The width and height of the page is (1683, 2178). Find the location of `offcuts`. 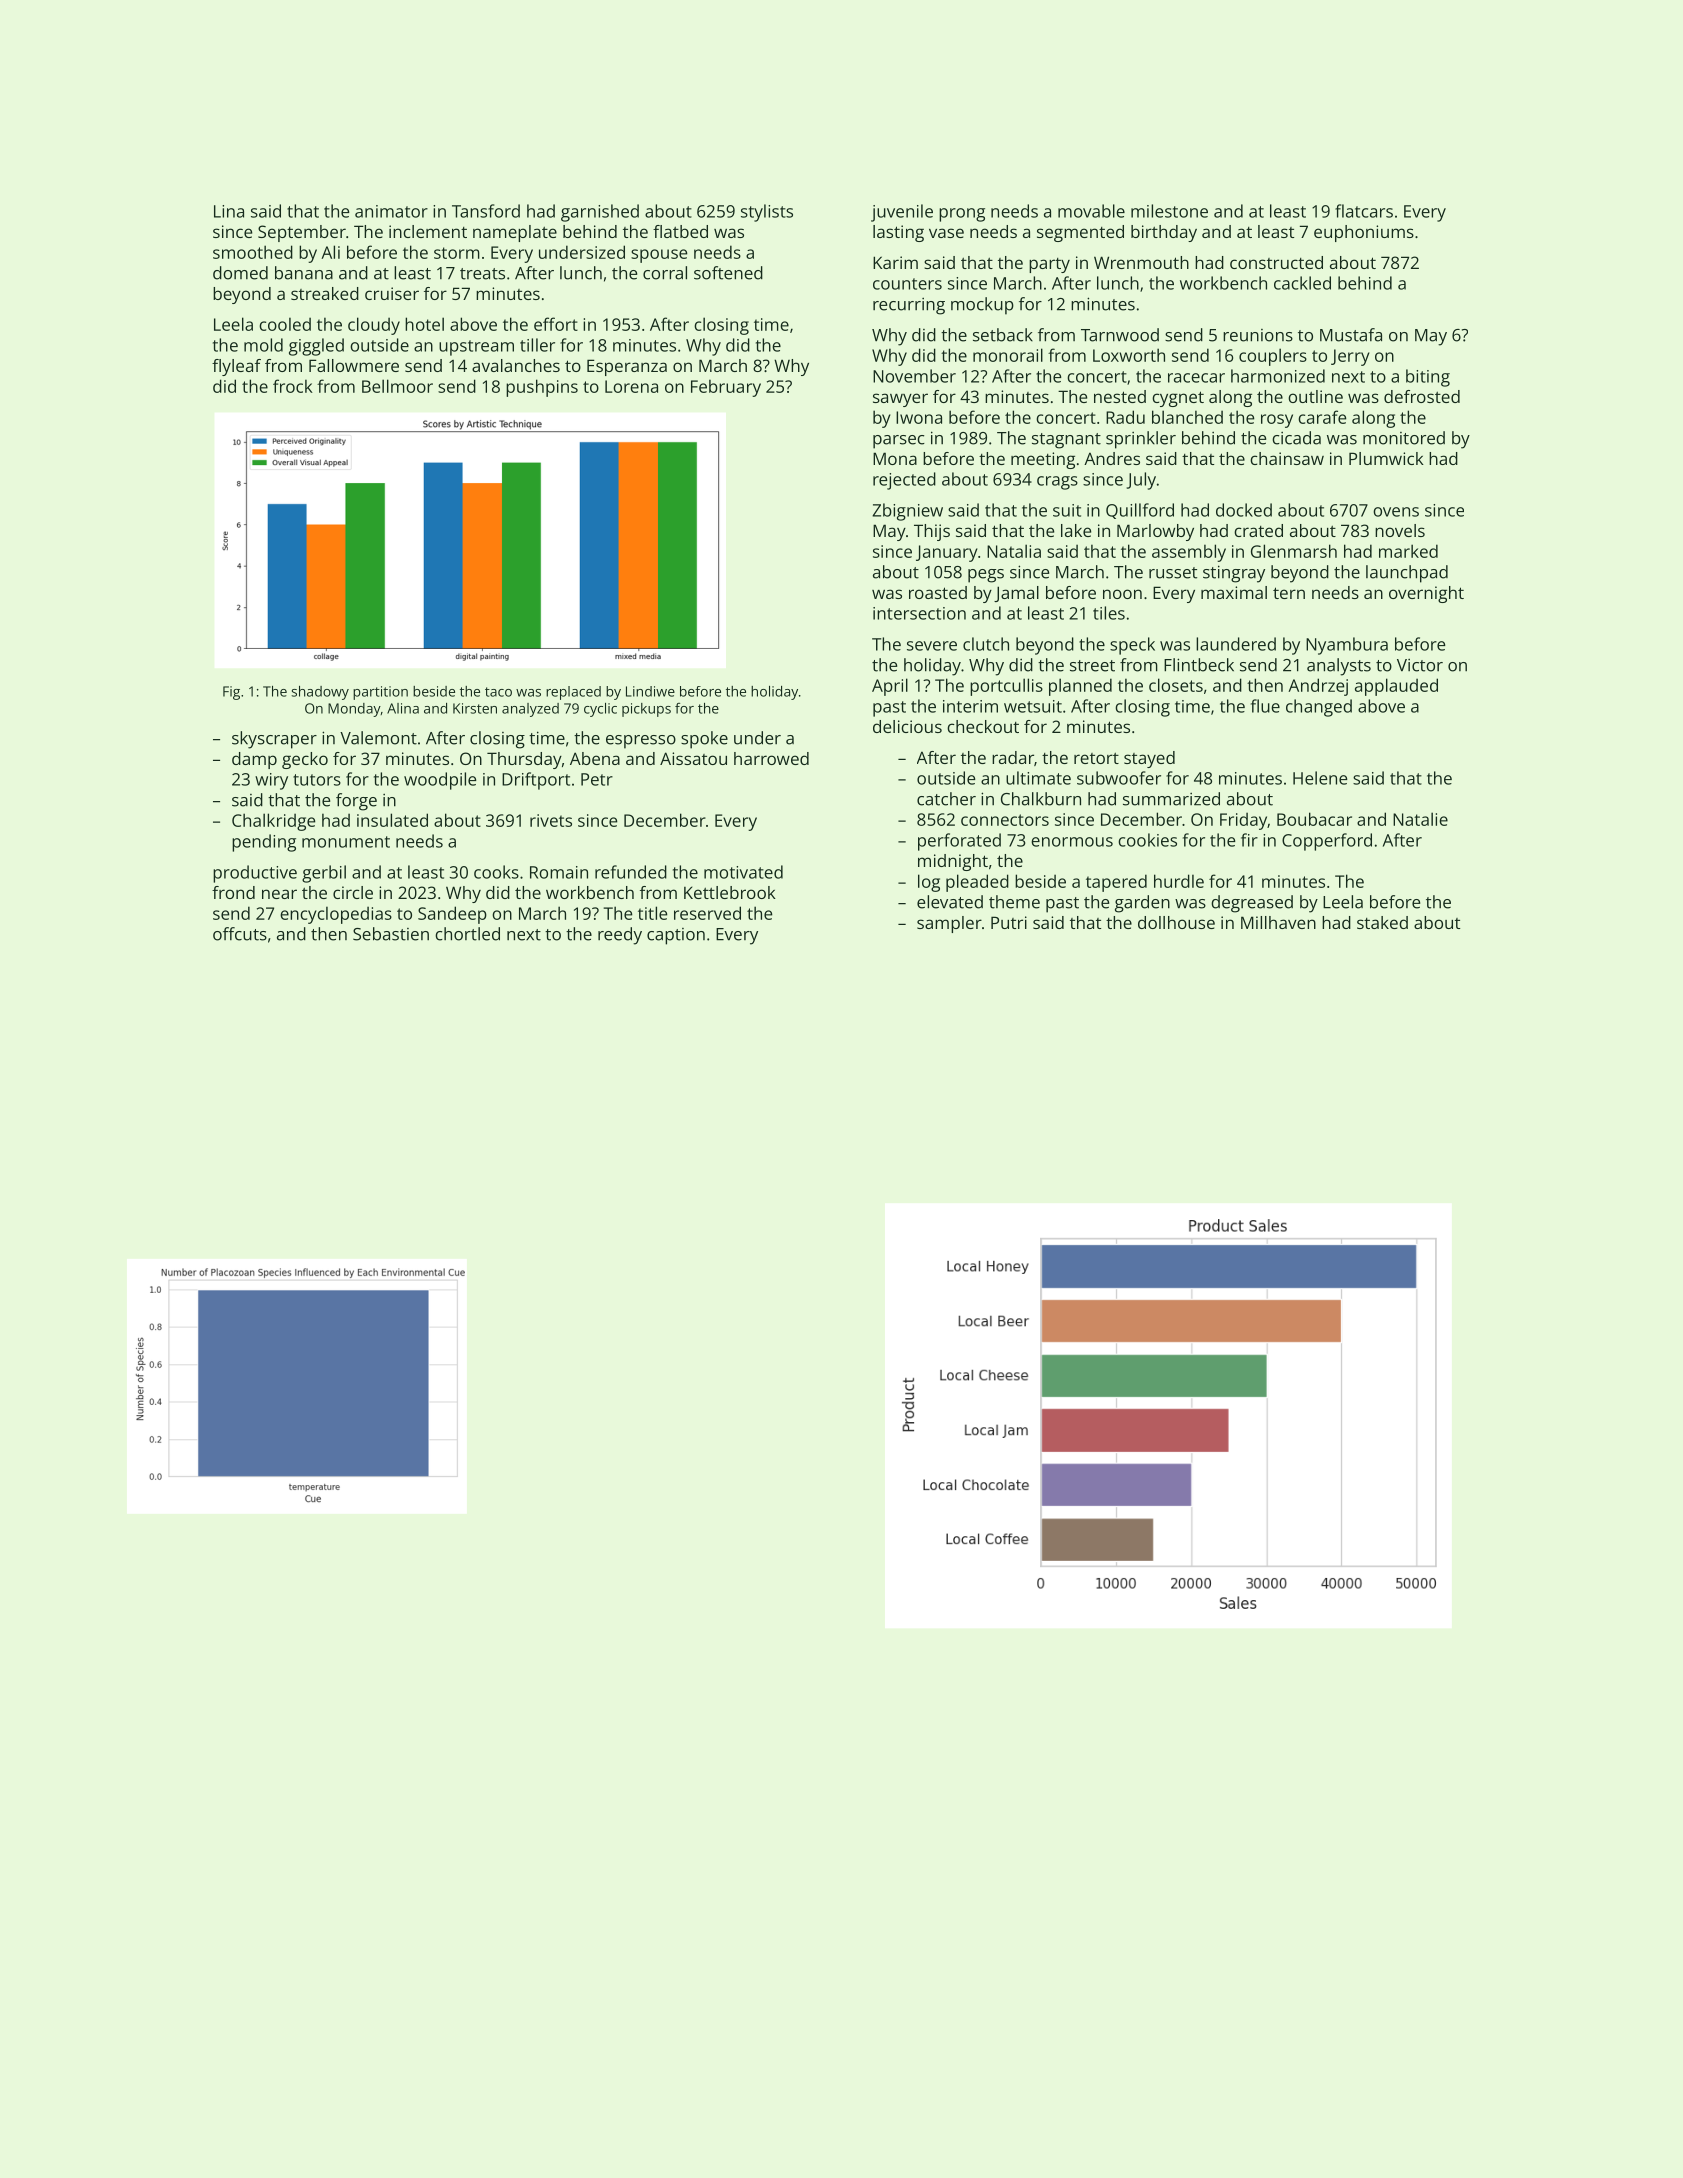

offcuts is located at coordinates (240, 934).
